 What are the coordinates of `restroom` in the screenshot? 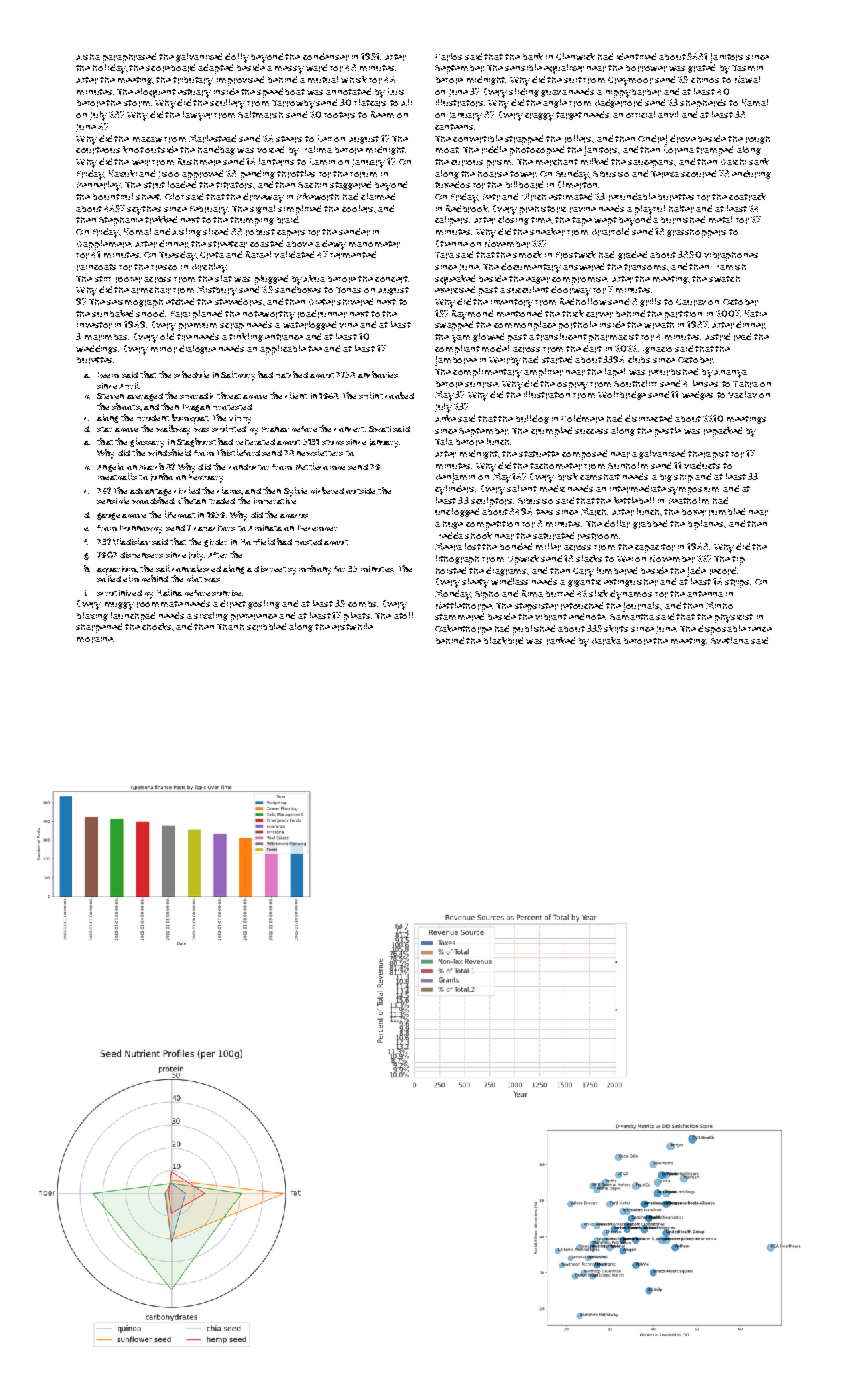 It's located at (598, 536).
